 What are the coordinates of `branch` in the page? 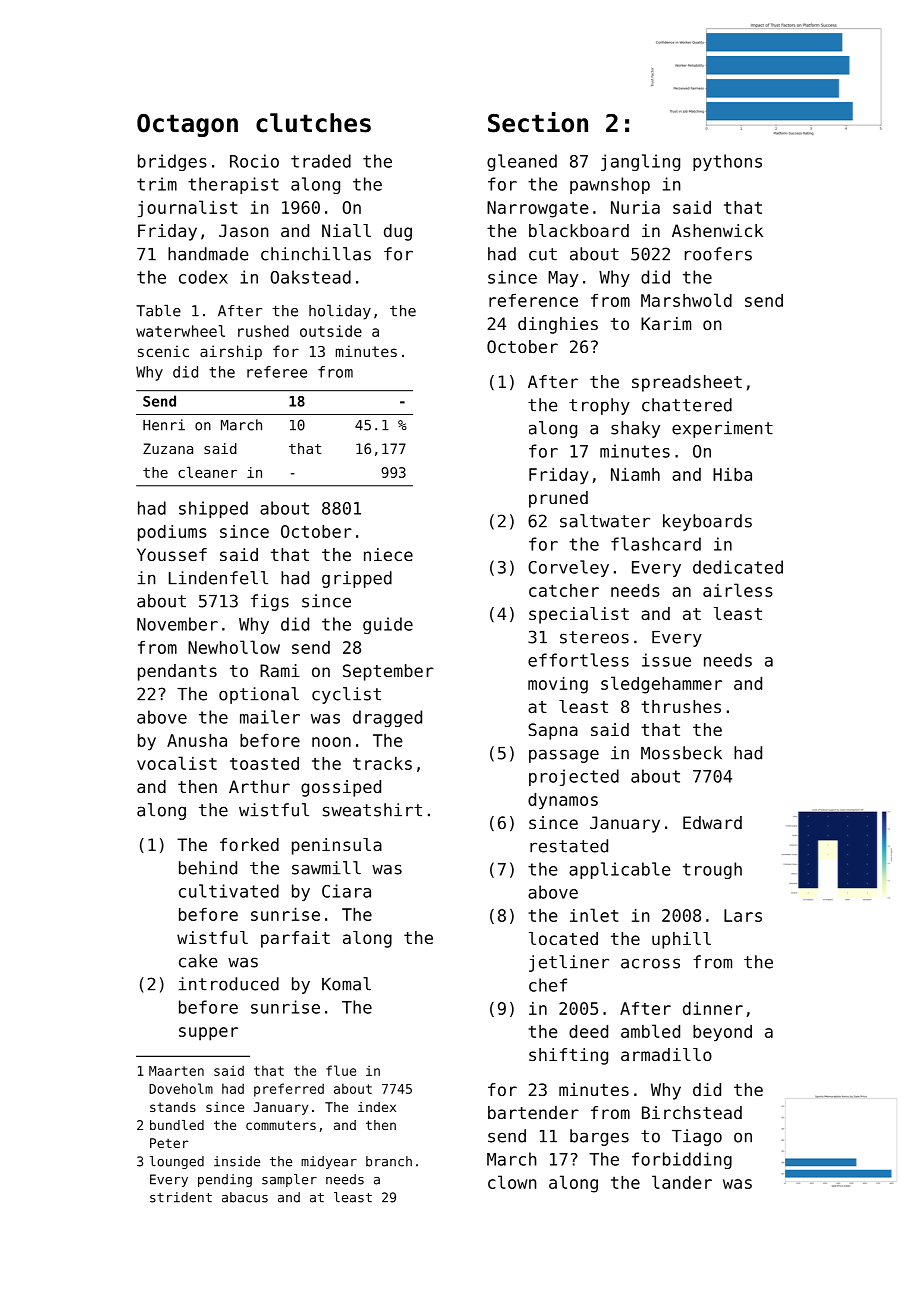 It's located at (389, 1161).
